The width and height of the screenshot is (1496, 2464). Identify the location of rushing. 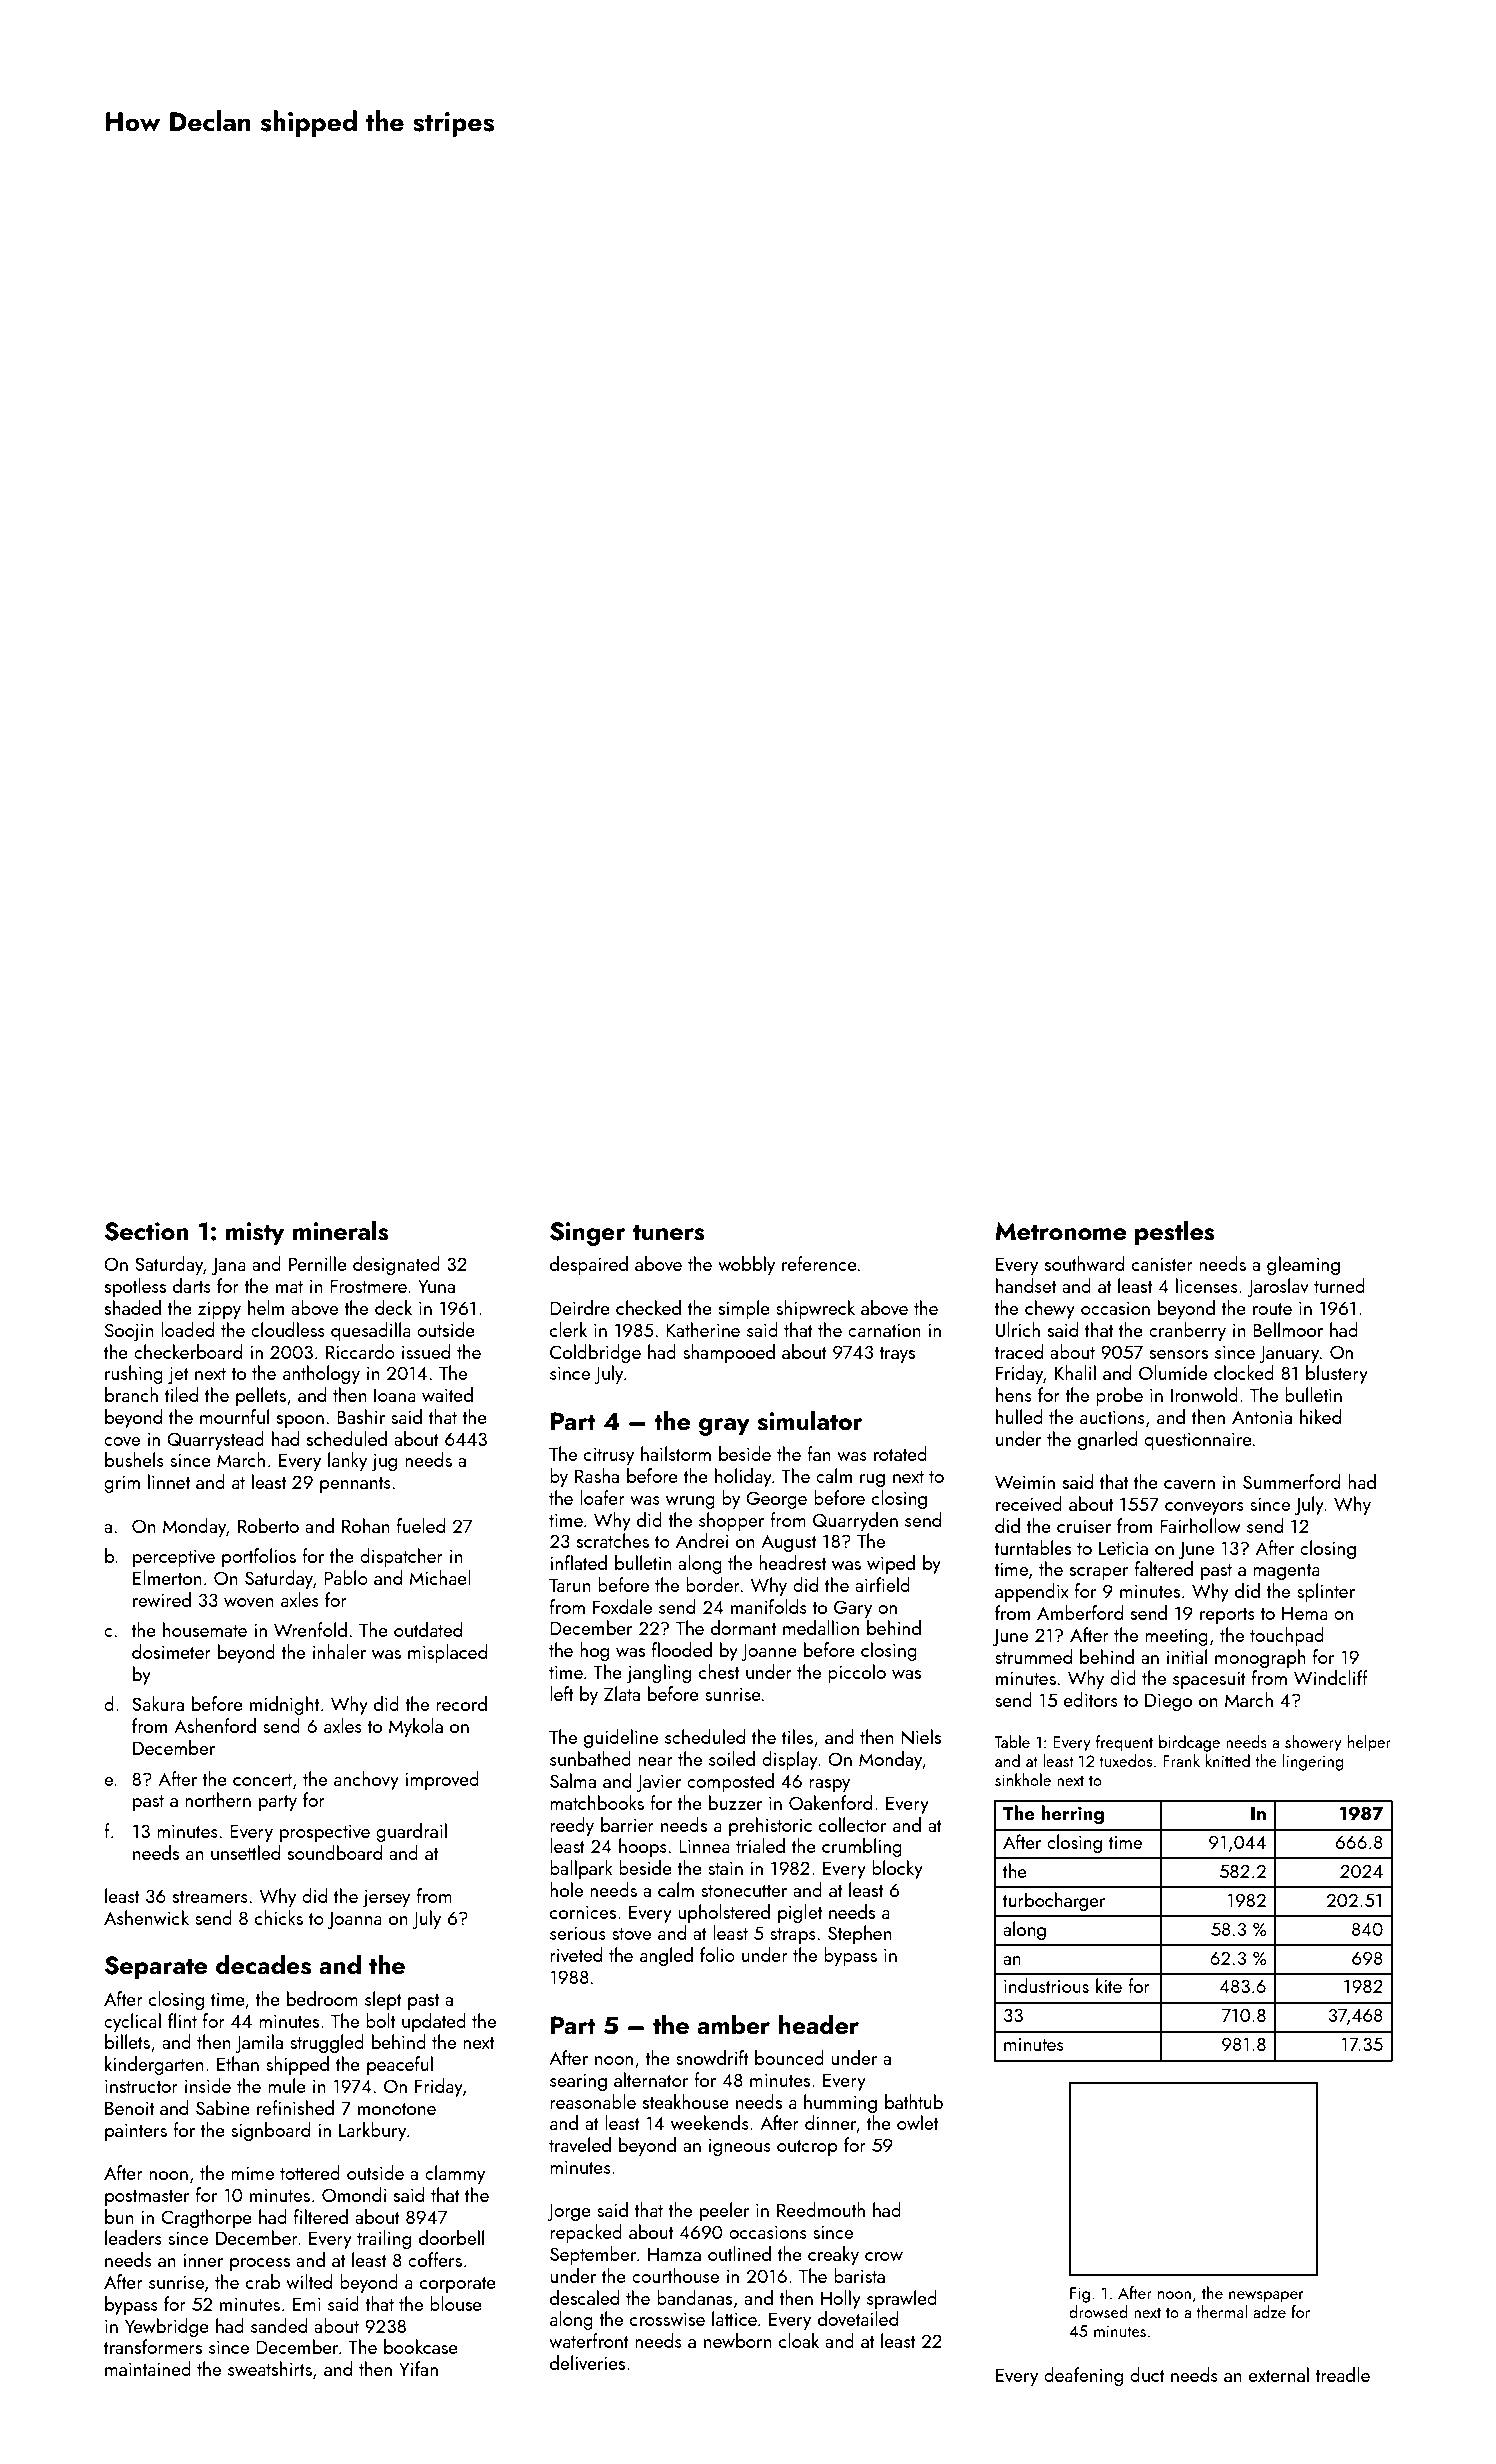
(134, 1374).
